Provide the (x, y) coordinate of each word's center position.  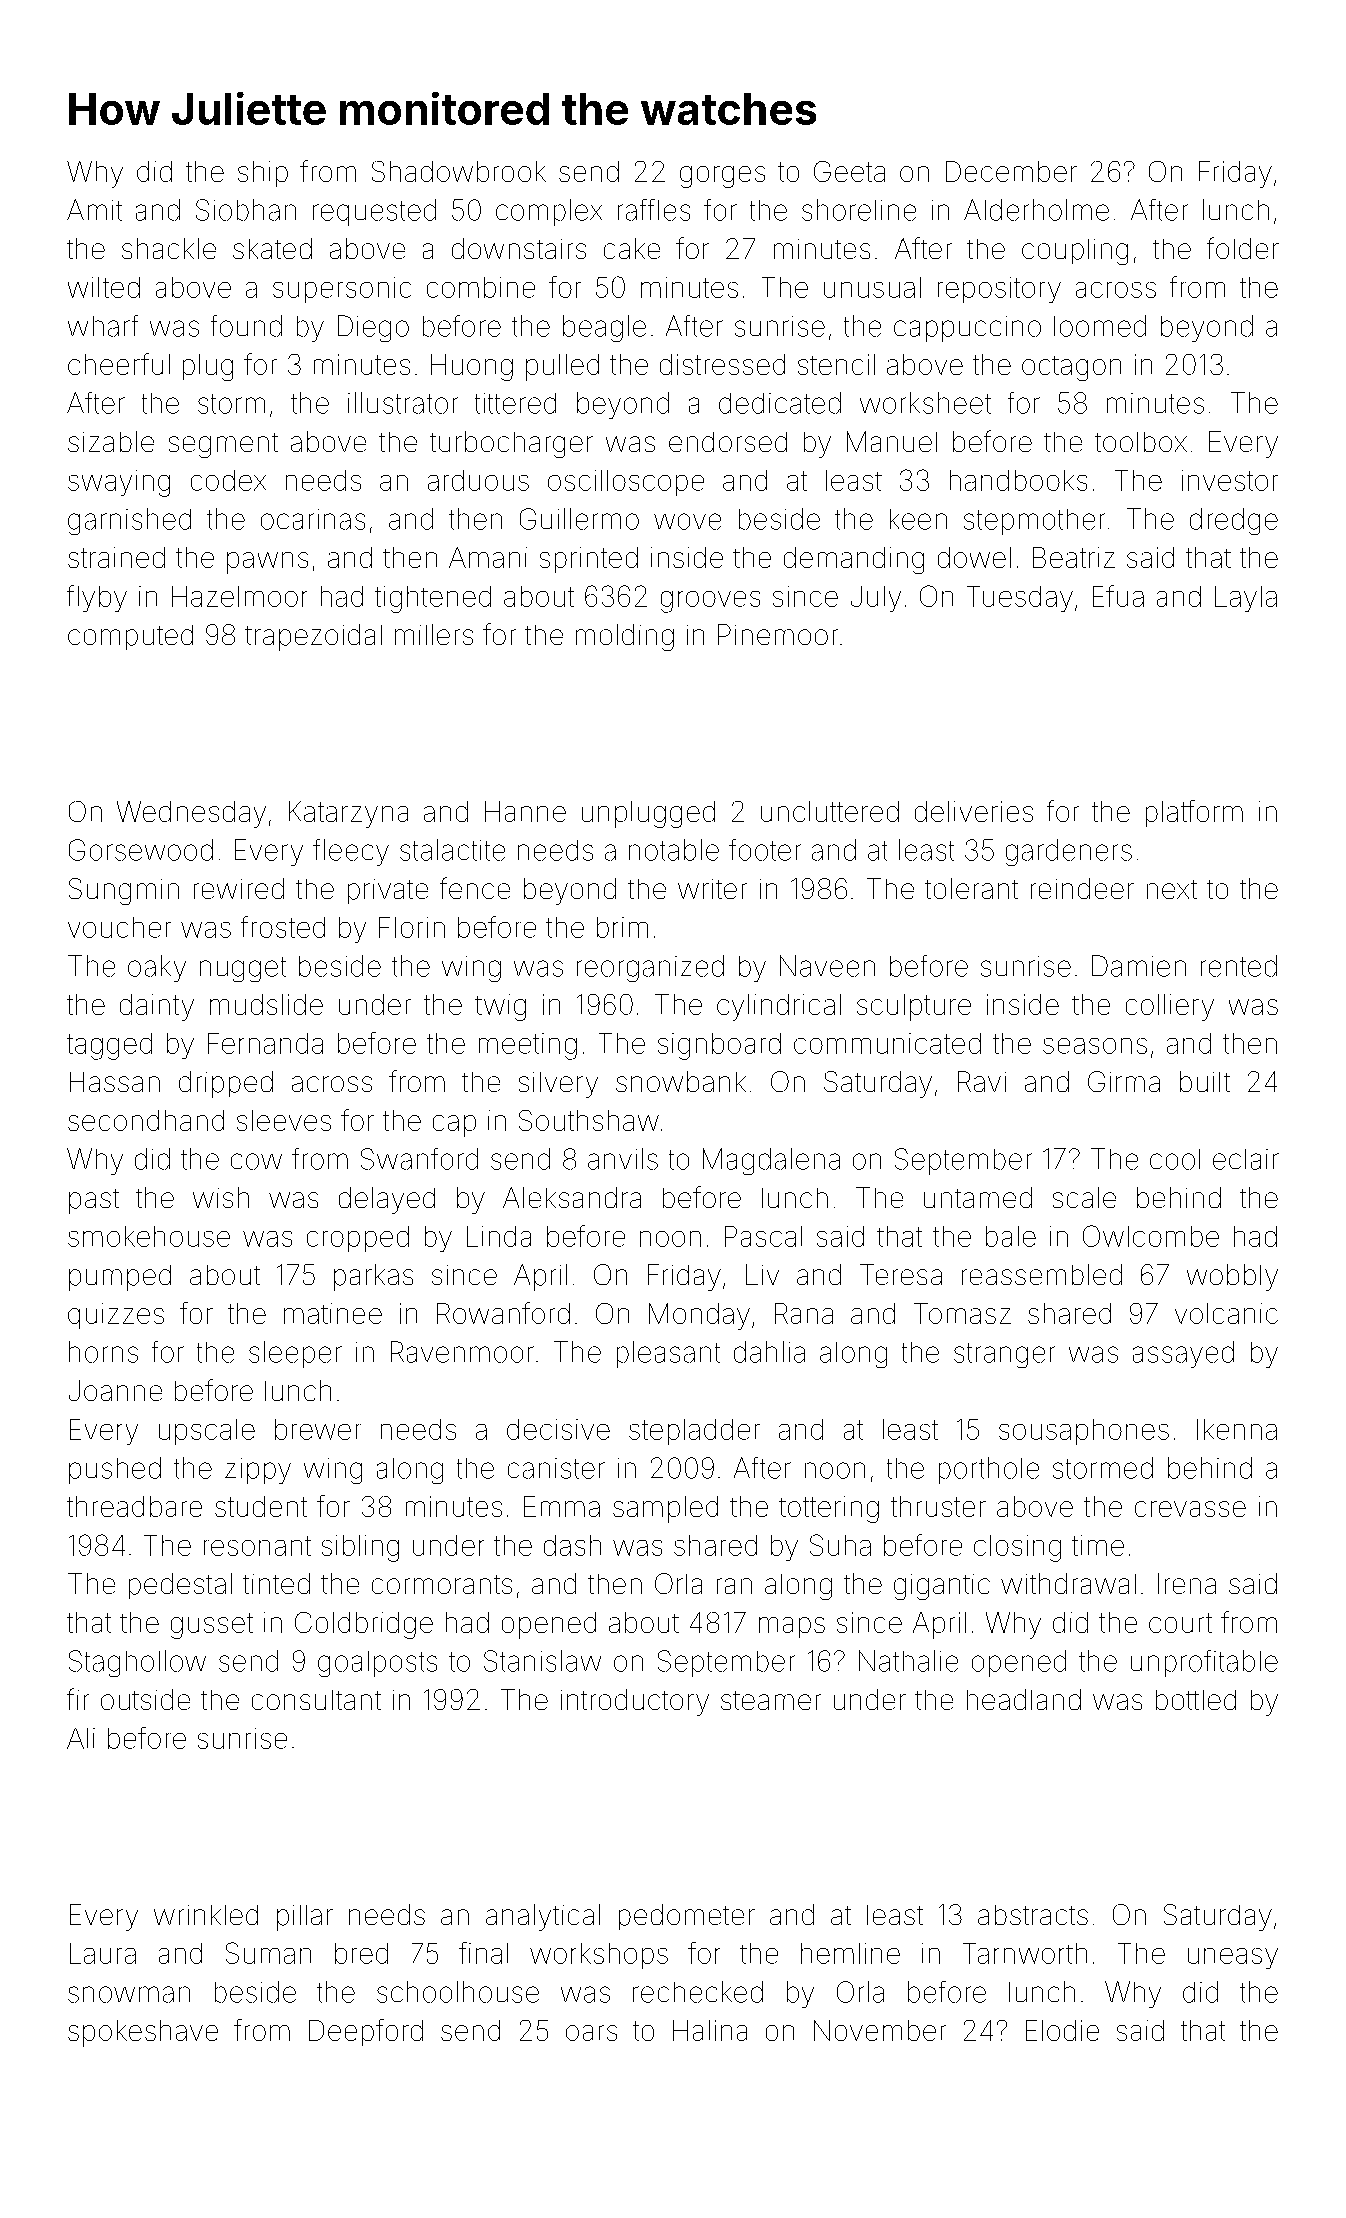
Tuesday (1020, 599)
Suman (268, 1953)
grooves (710, 602)
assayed (1183, 1354)
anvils (623, 1159)
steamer (771, 1700)
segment (223, 445)
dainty (157, 1007)
